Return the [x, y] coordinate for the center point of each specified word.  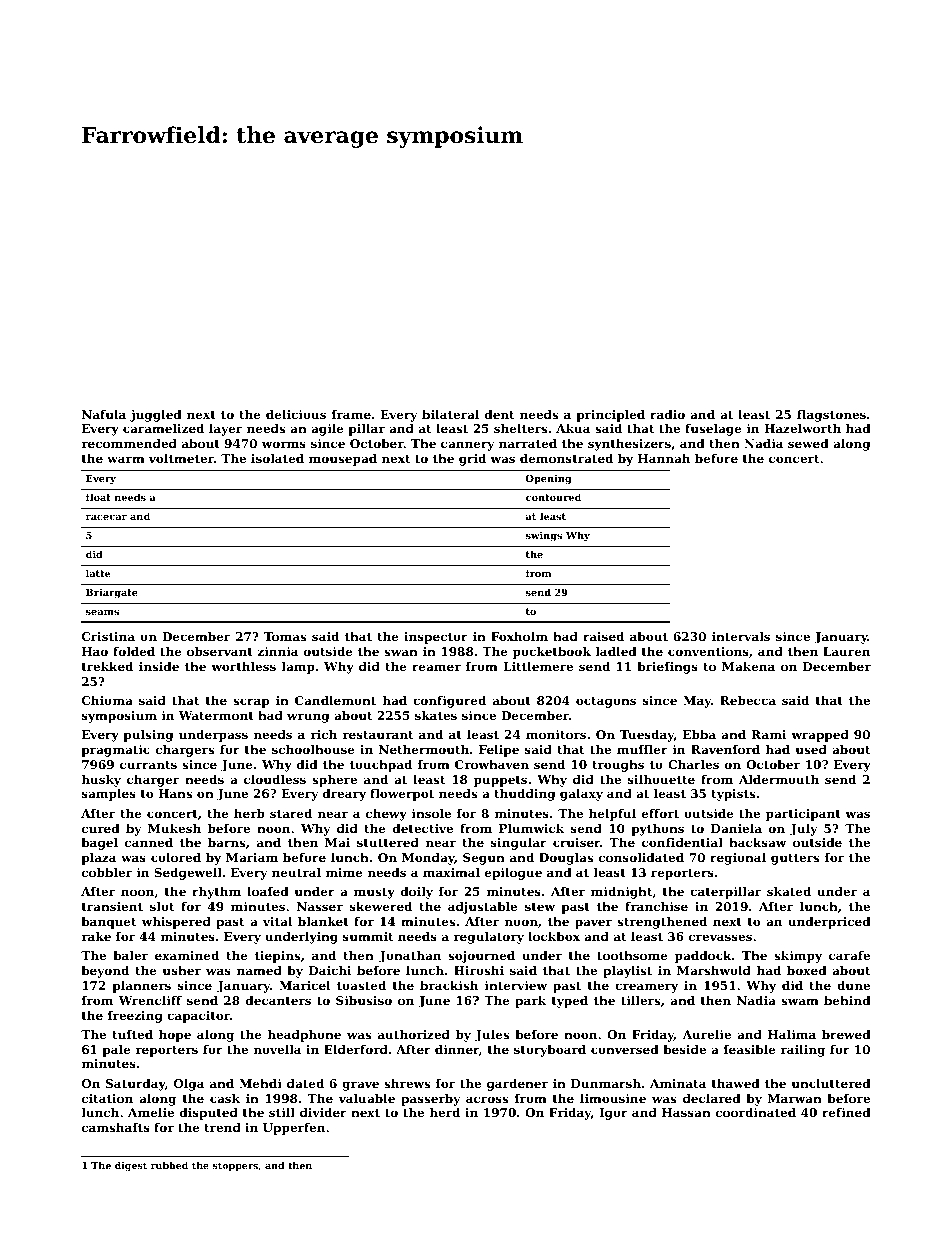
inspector [436, 638]
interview [516, 985]
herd [445, 1112]
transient [112, 906]
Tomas [285, 636]
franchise [656, 906]
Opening [549, 479]
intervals [741, 636]
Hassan [686, 1112]
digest [131, 1166]
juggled [156, 416]
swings [544, 536]
